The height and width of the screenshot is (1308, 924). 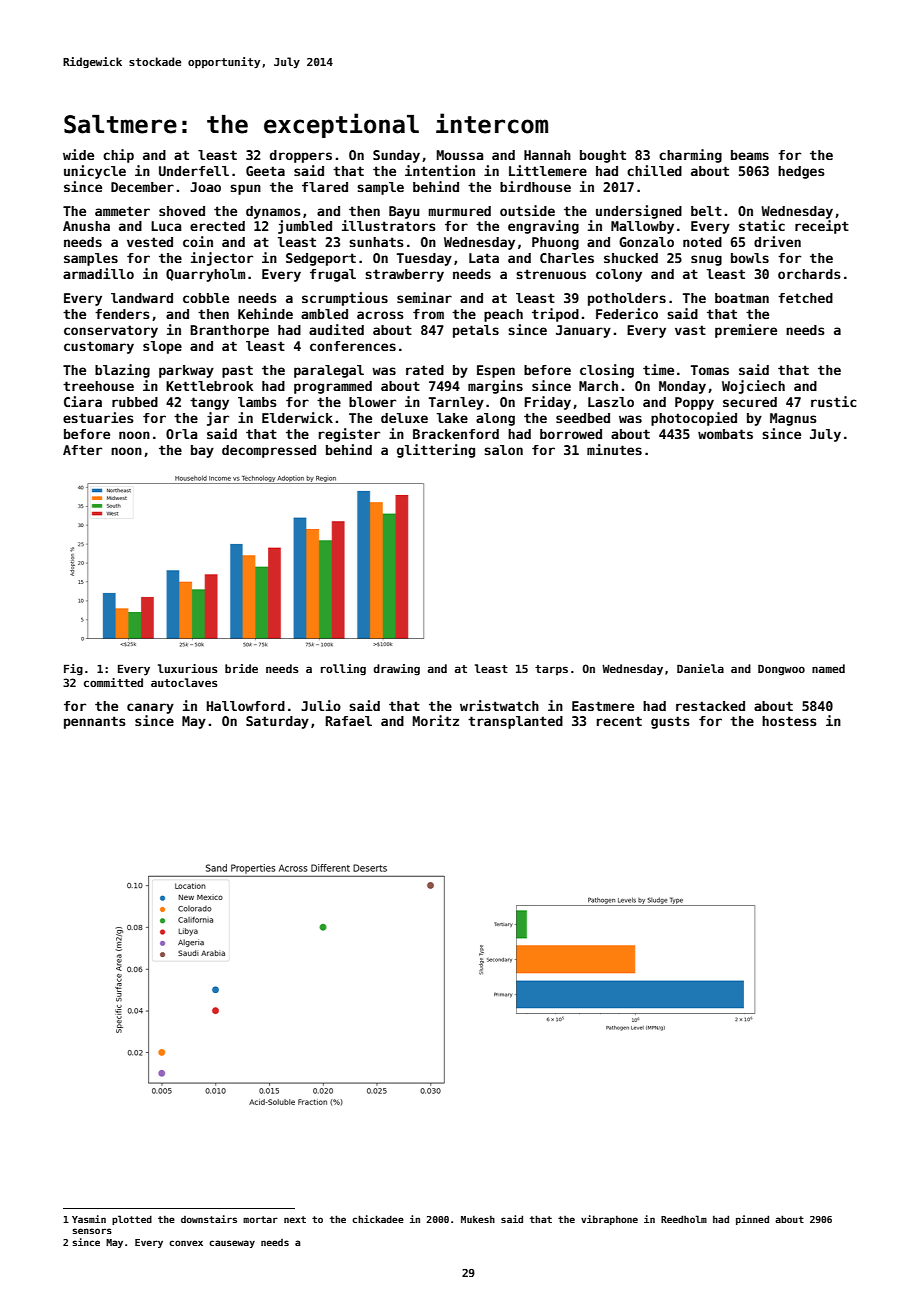 What do you see at coordinates (78, 154) in the screenshot?
I see `wide` at bounding box center [78, 154].
